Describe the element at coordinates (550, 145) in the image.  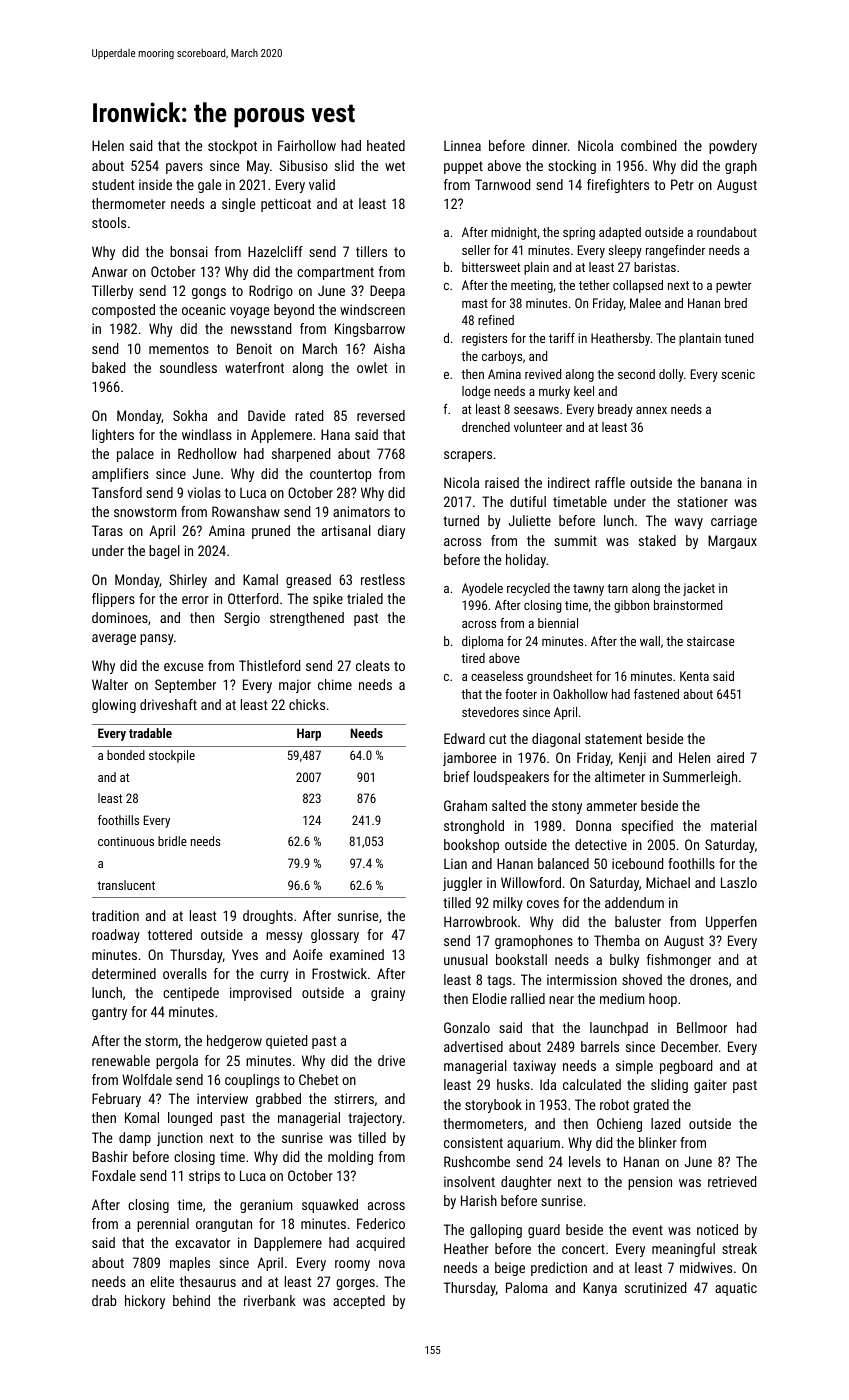
I see `dinner` at that location.
